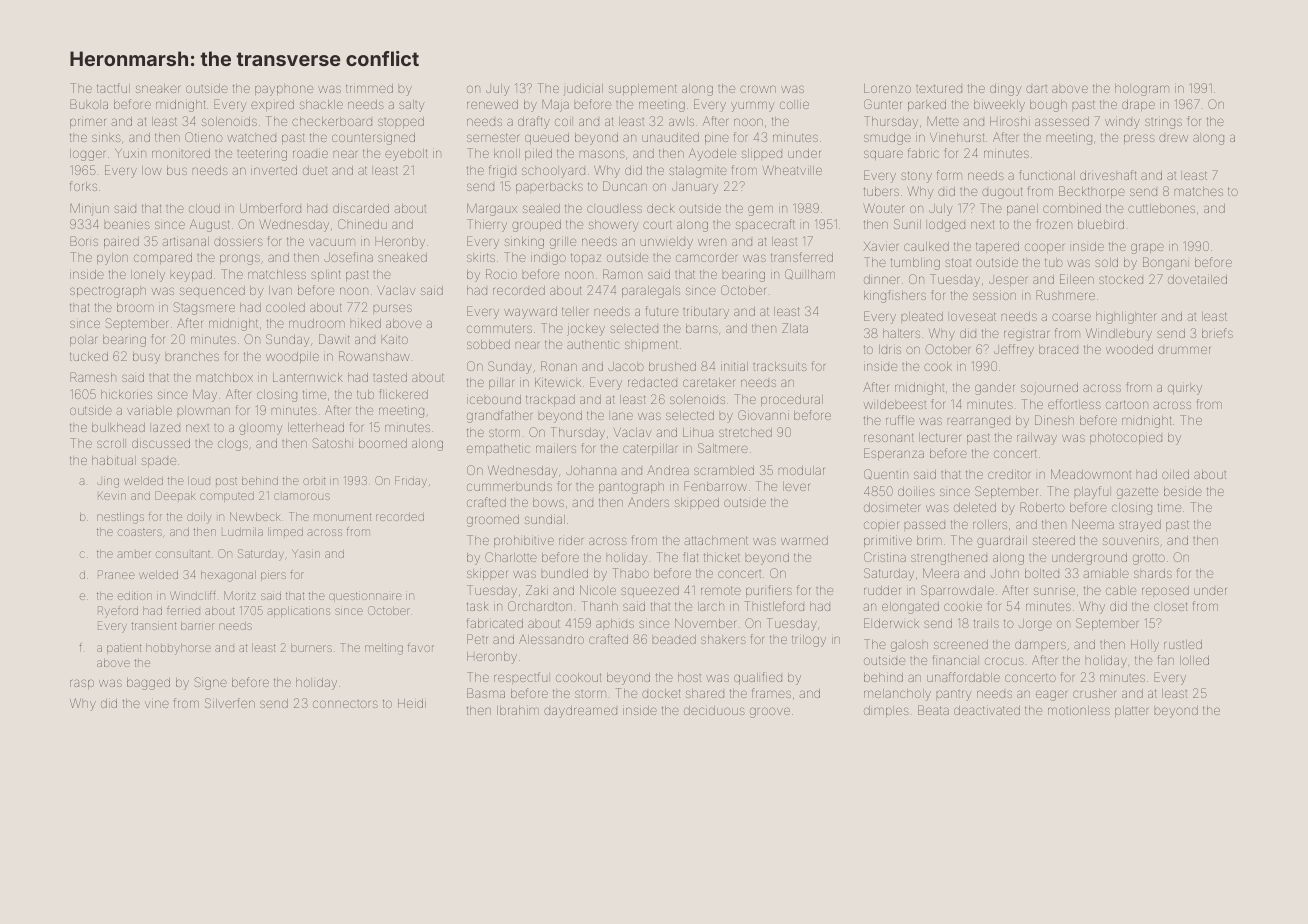  I want to click on icebound, so click(494, 399).
